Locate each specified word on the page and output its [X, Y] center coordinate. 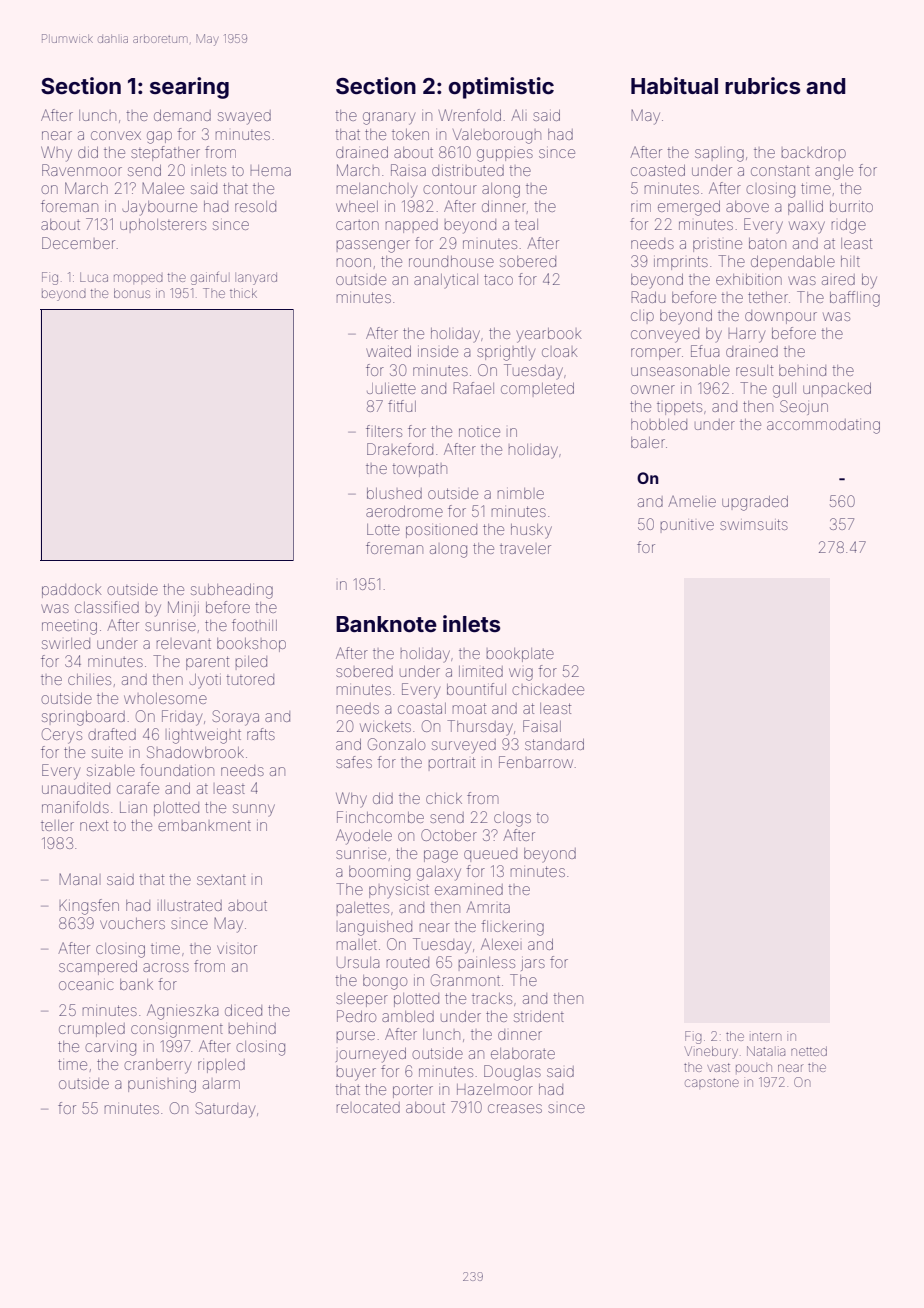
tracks [492, 998]
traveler [525, 549]
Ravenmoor [82, 170]
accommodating [823, 426]
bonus [132, 293]
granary [389, 118]
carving [110, 1049]
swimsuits [754, 525]
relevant [184, 644]
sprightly [506, 354]
